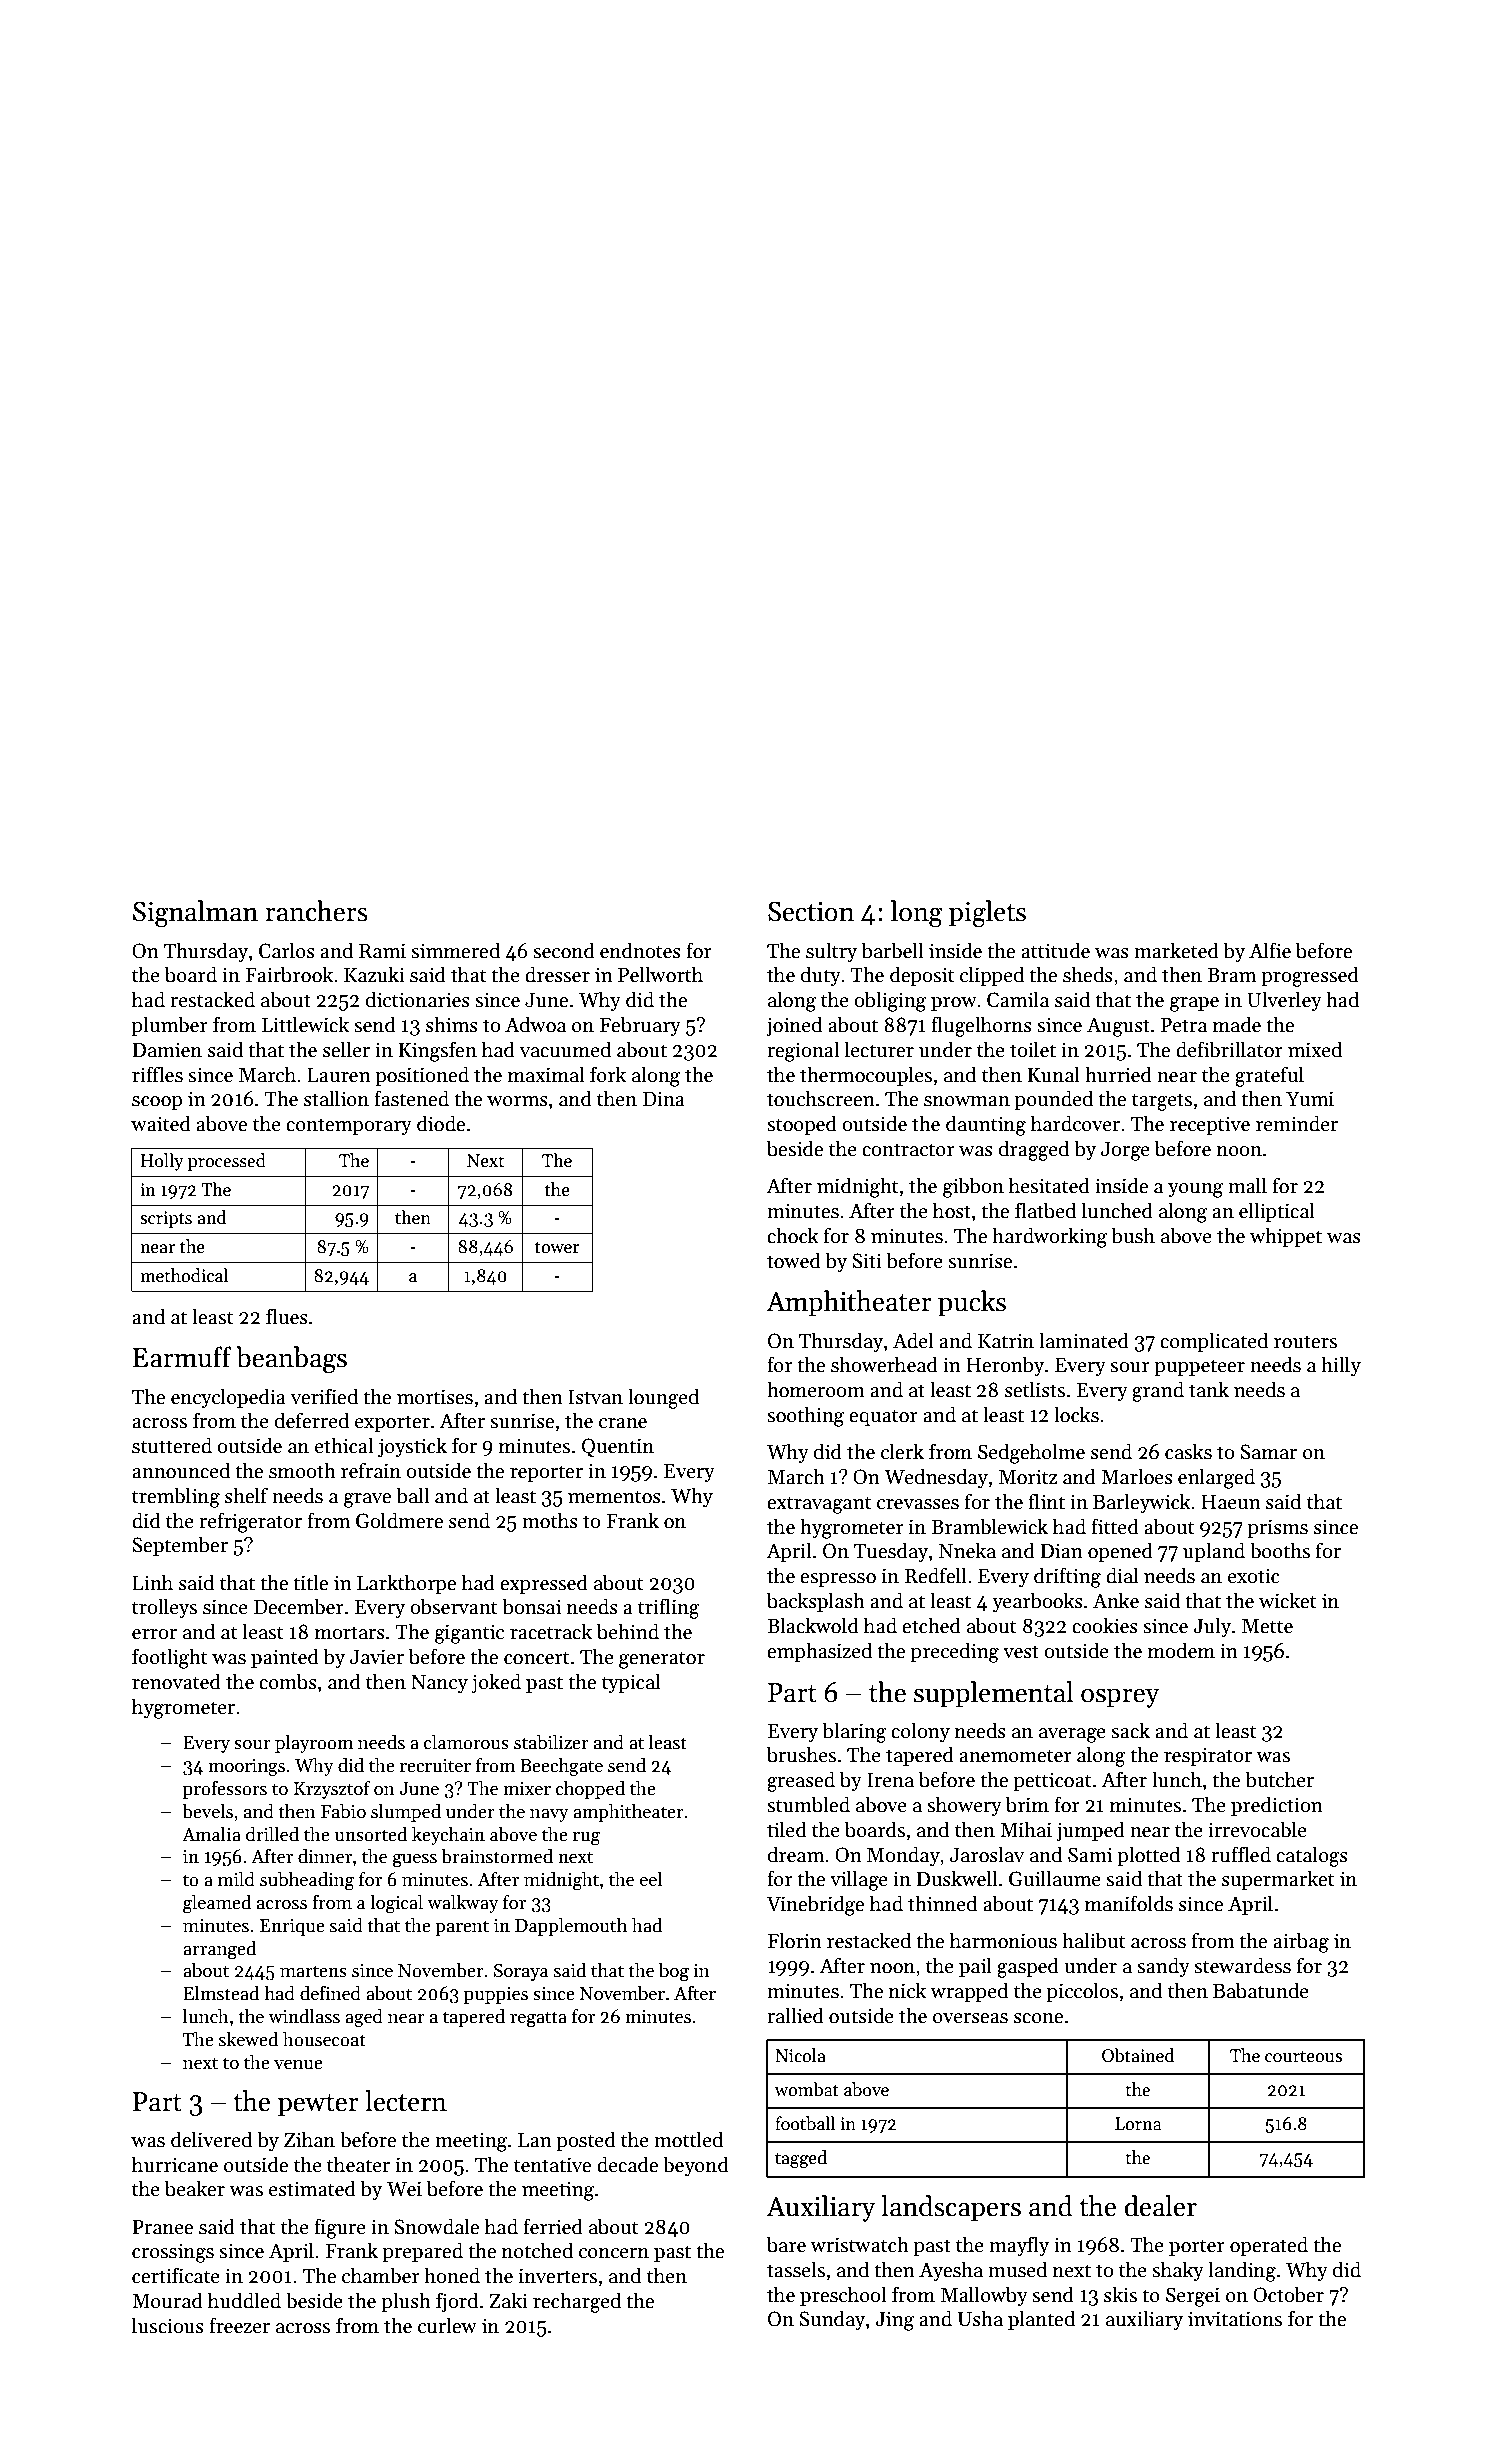 The image size is (1496, 2464). What do you see at coordinates (821, 976) in the document?
I see `duty` at bounding box center [821, 976].
